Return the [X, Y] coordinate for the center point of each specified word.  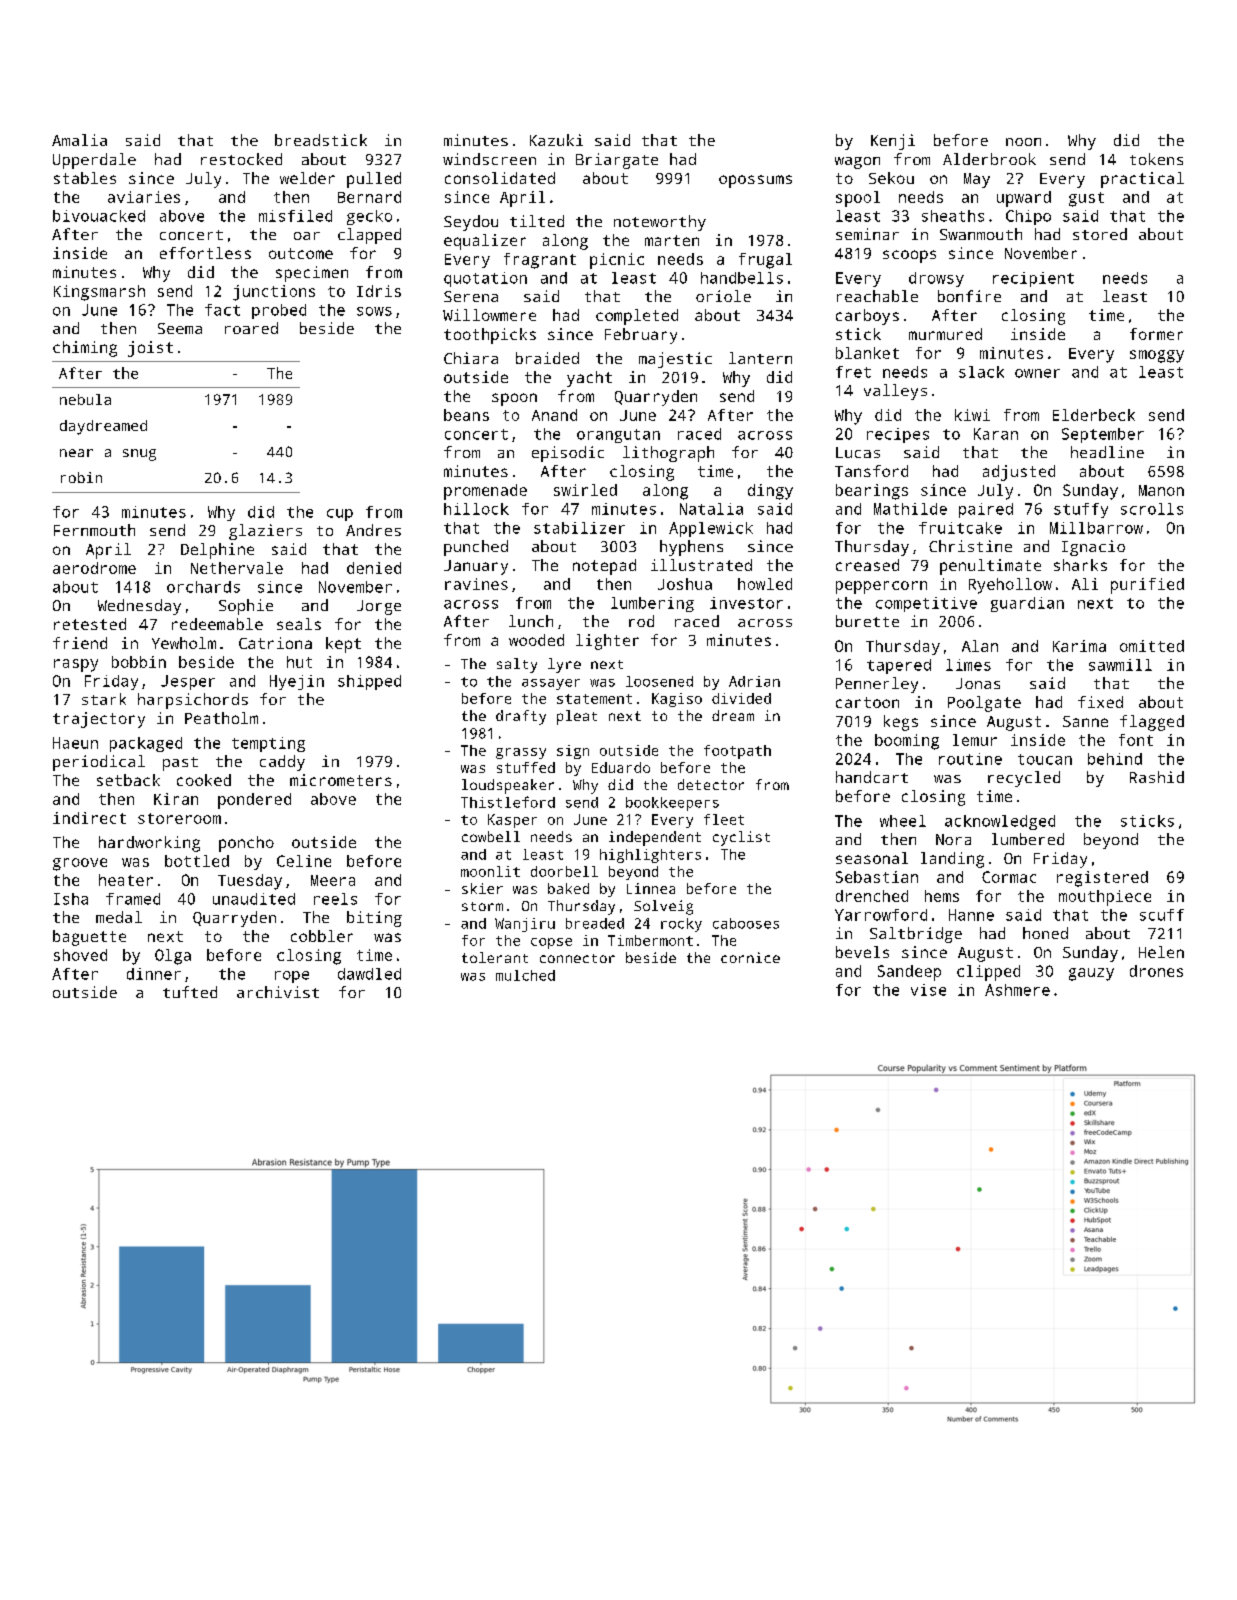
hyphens [691, 548]
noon [1023, 142]
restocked [241, 159]
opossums [755, 181]
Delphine [217, 551]
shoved [80, 955]
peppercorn [881, 587]
